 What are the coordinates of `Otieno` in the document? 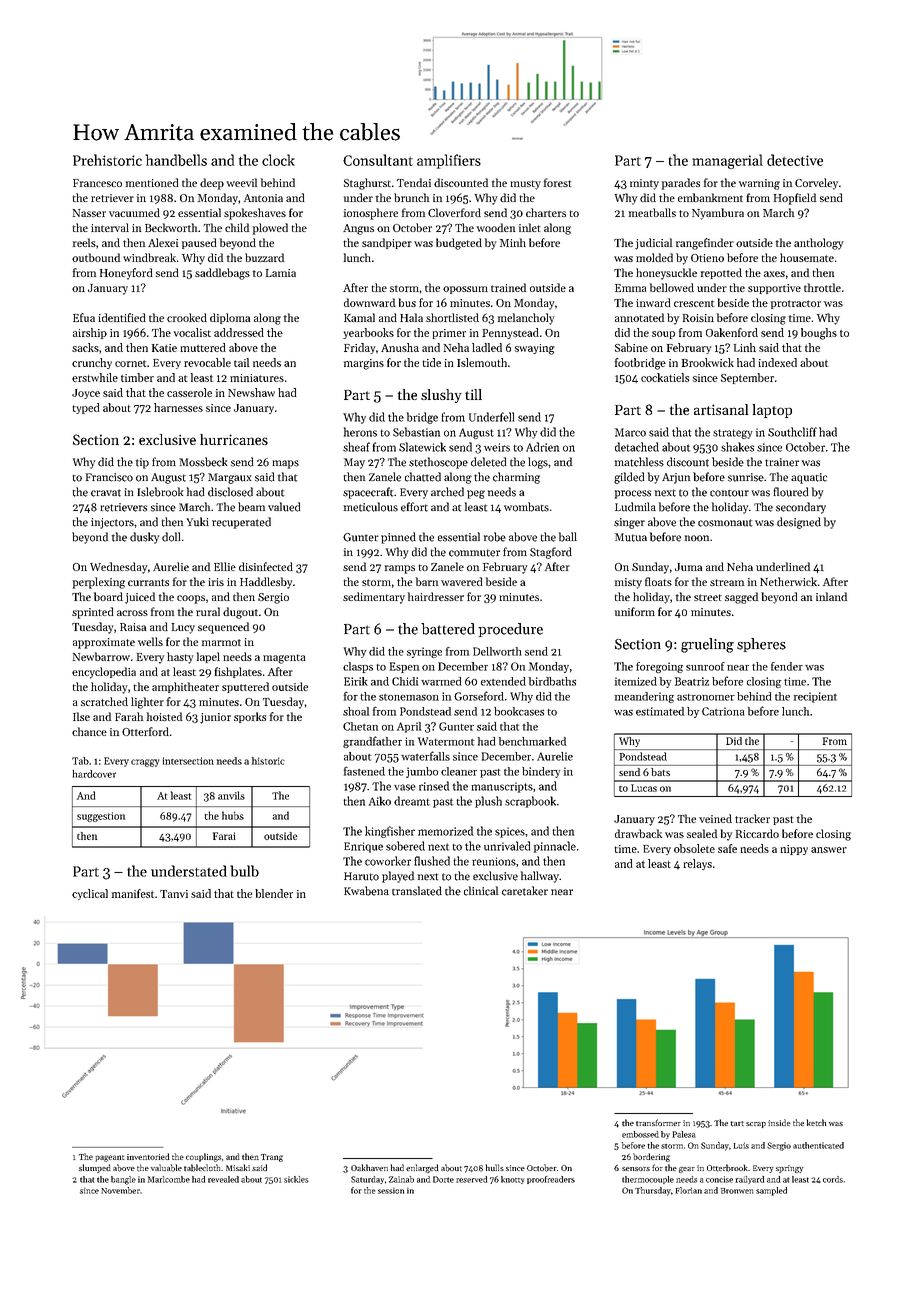 It's located at (707, 258).
